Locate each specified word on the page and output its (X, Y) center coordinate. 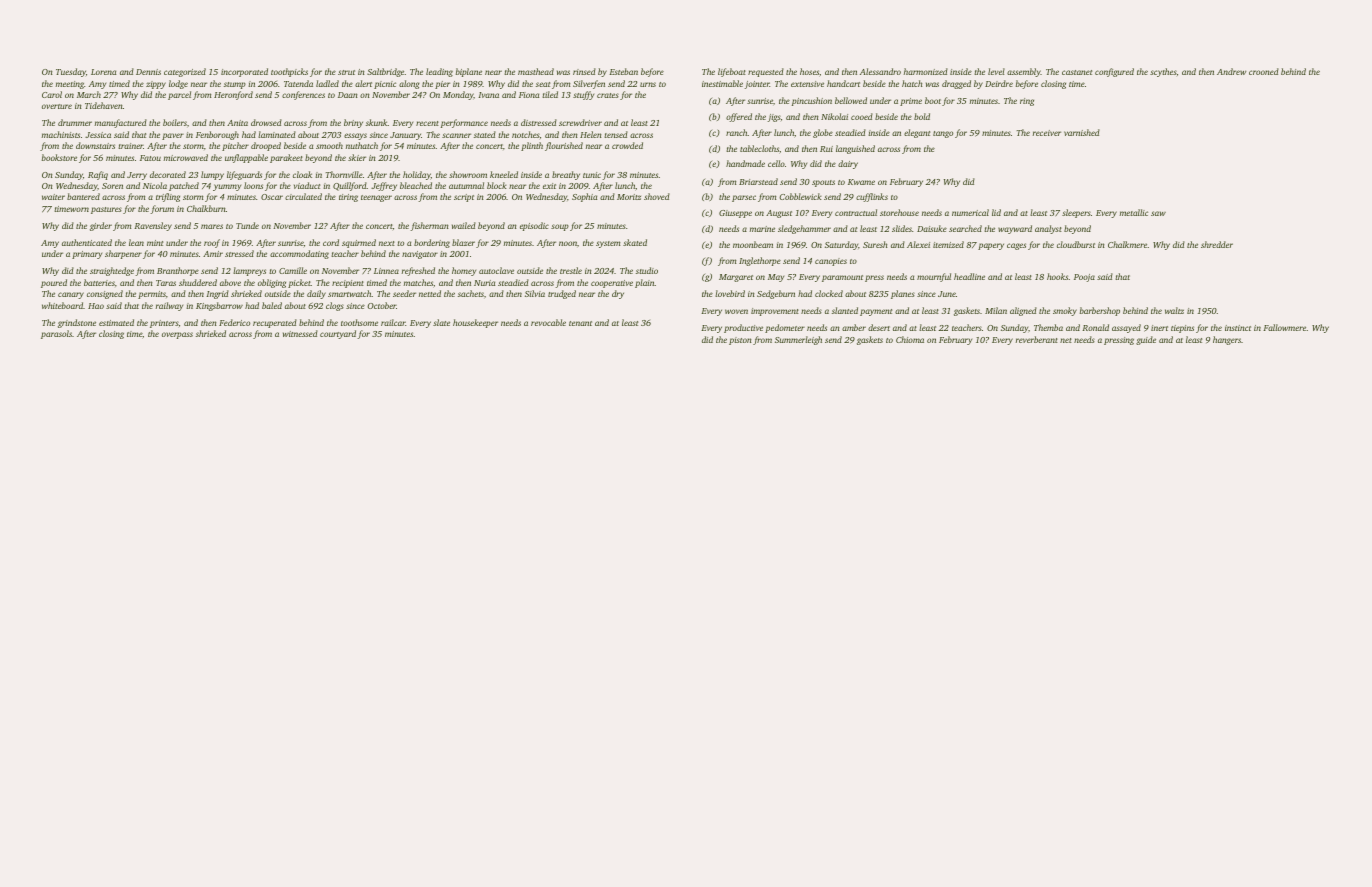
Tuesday (71, 72)
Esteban (623, 71)
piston (740, 341)
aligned (1023, 311)
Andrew (1231, 71)
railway (169, 306)
